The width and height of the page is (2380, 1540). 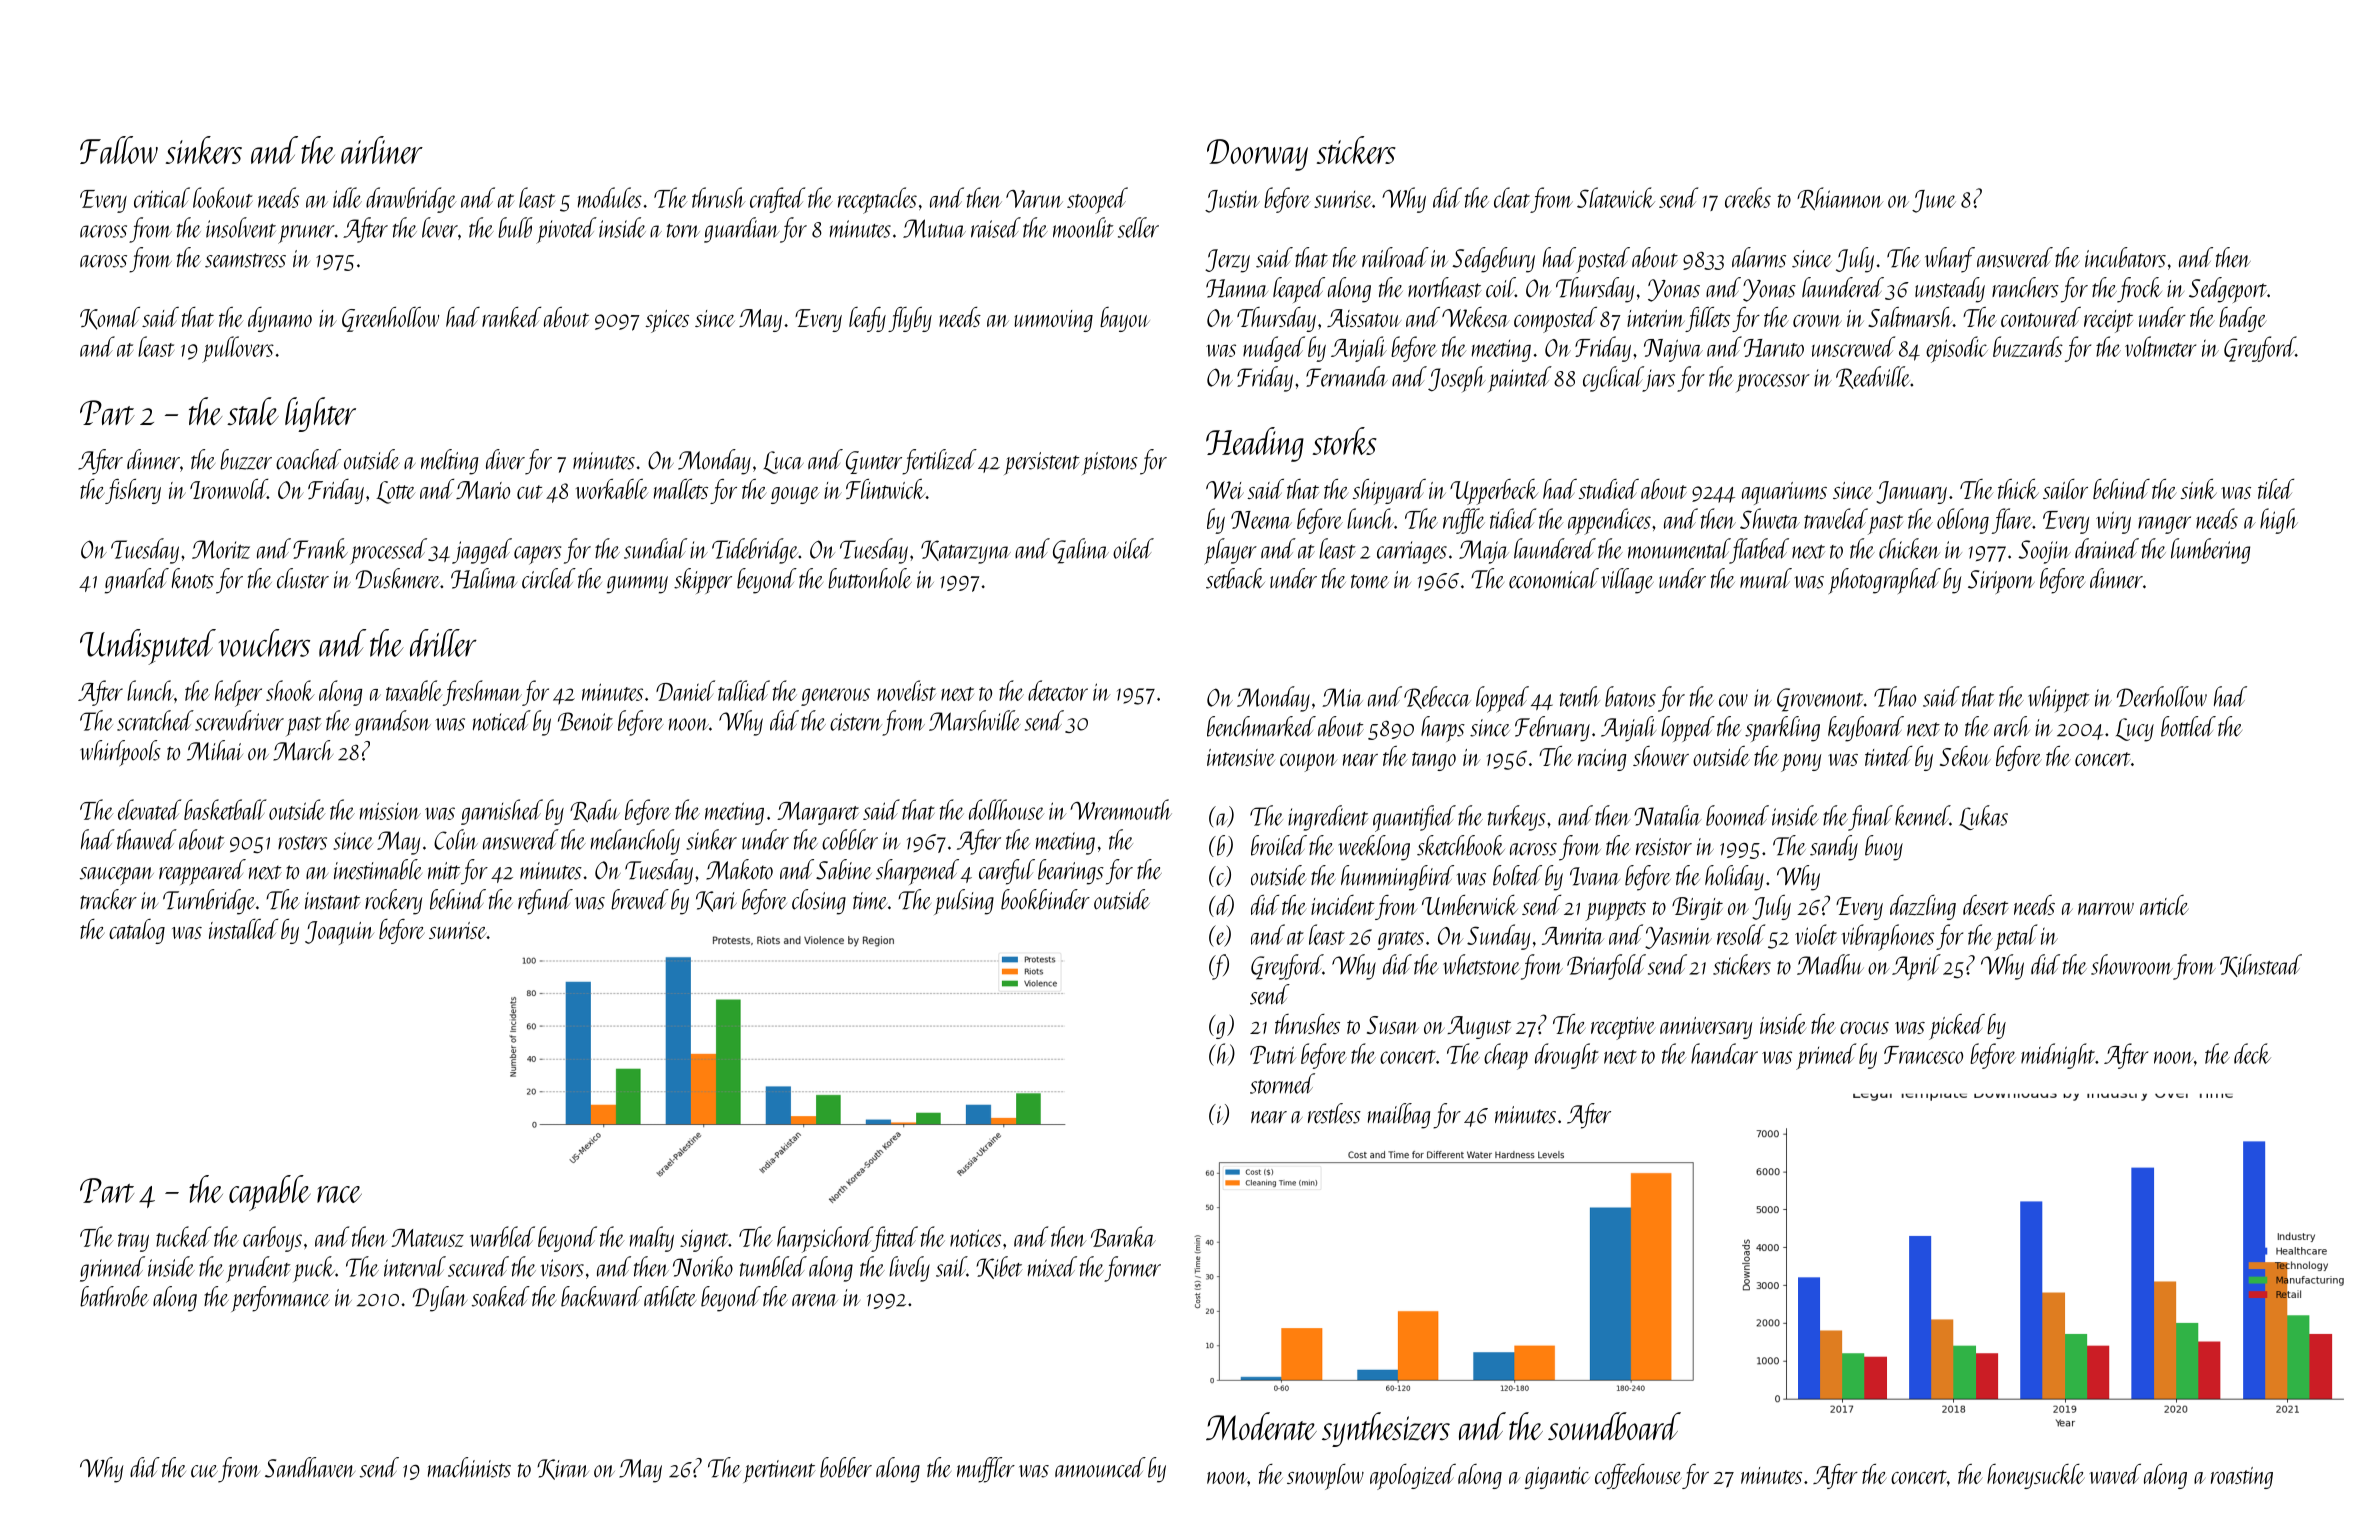 I want to click on Putri, so click(x=1273, y=1055).
